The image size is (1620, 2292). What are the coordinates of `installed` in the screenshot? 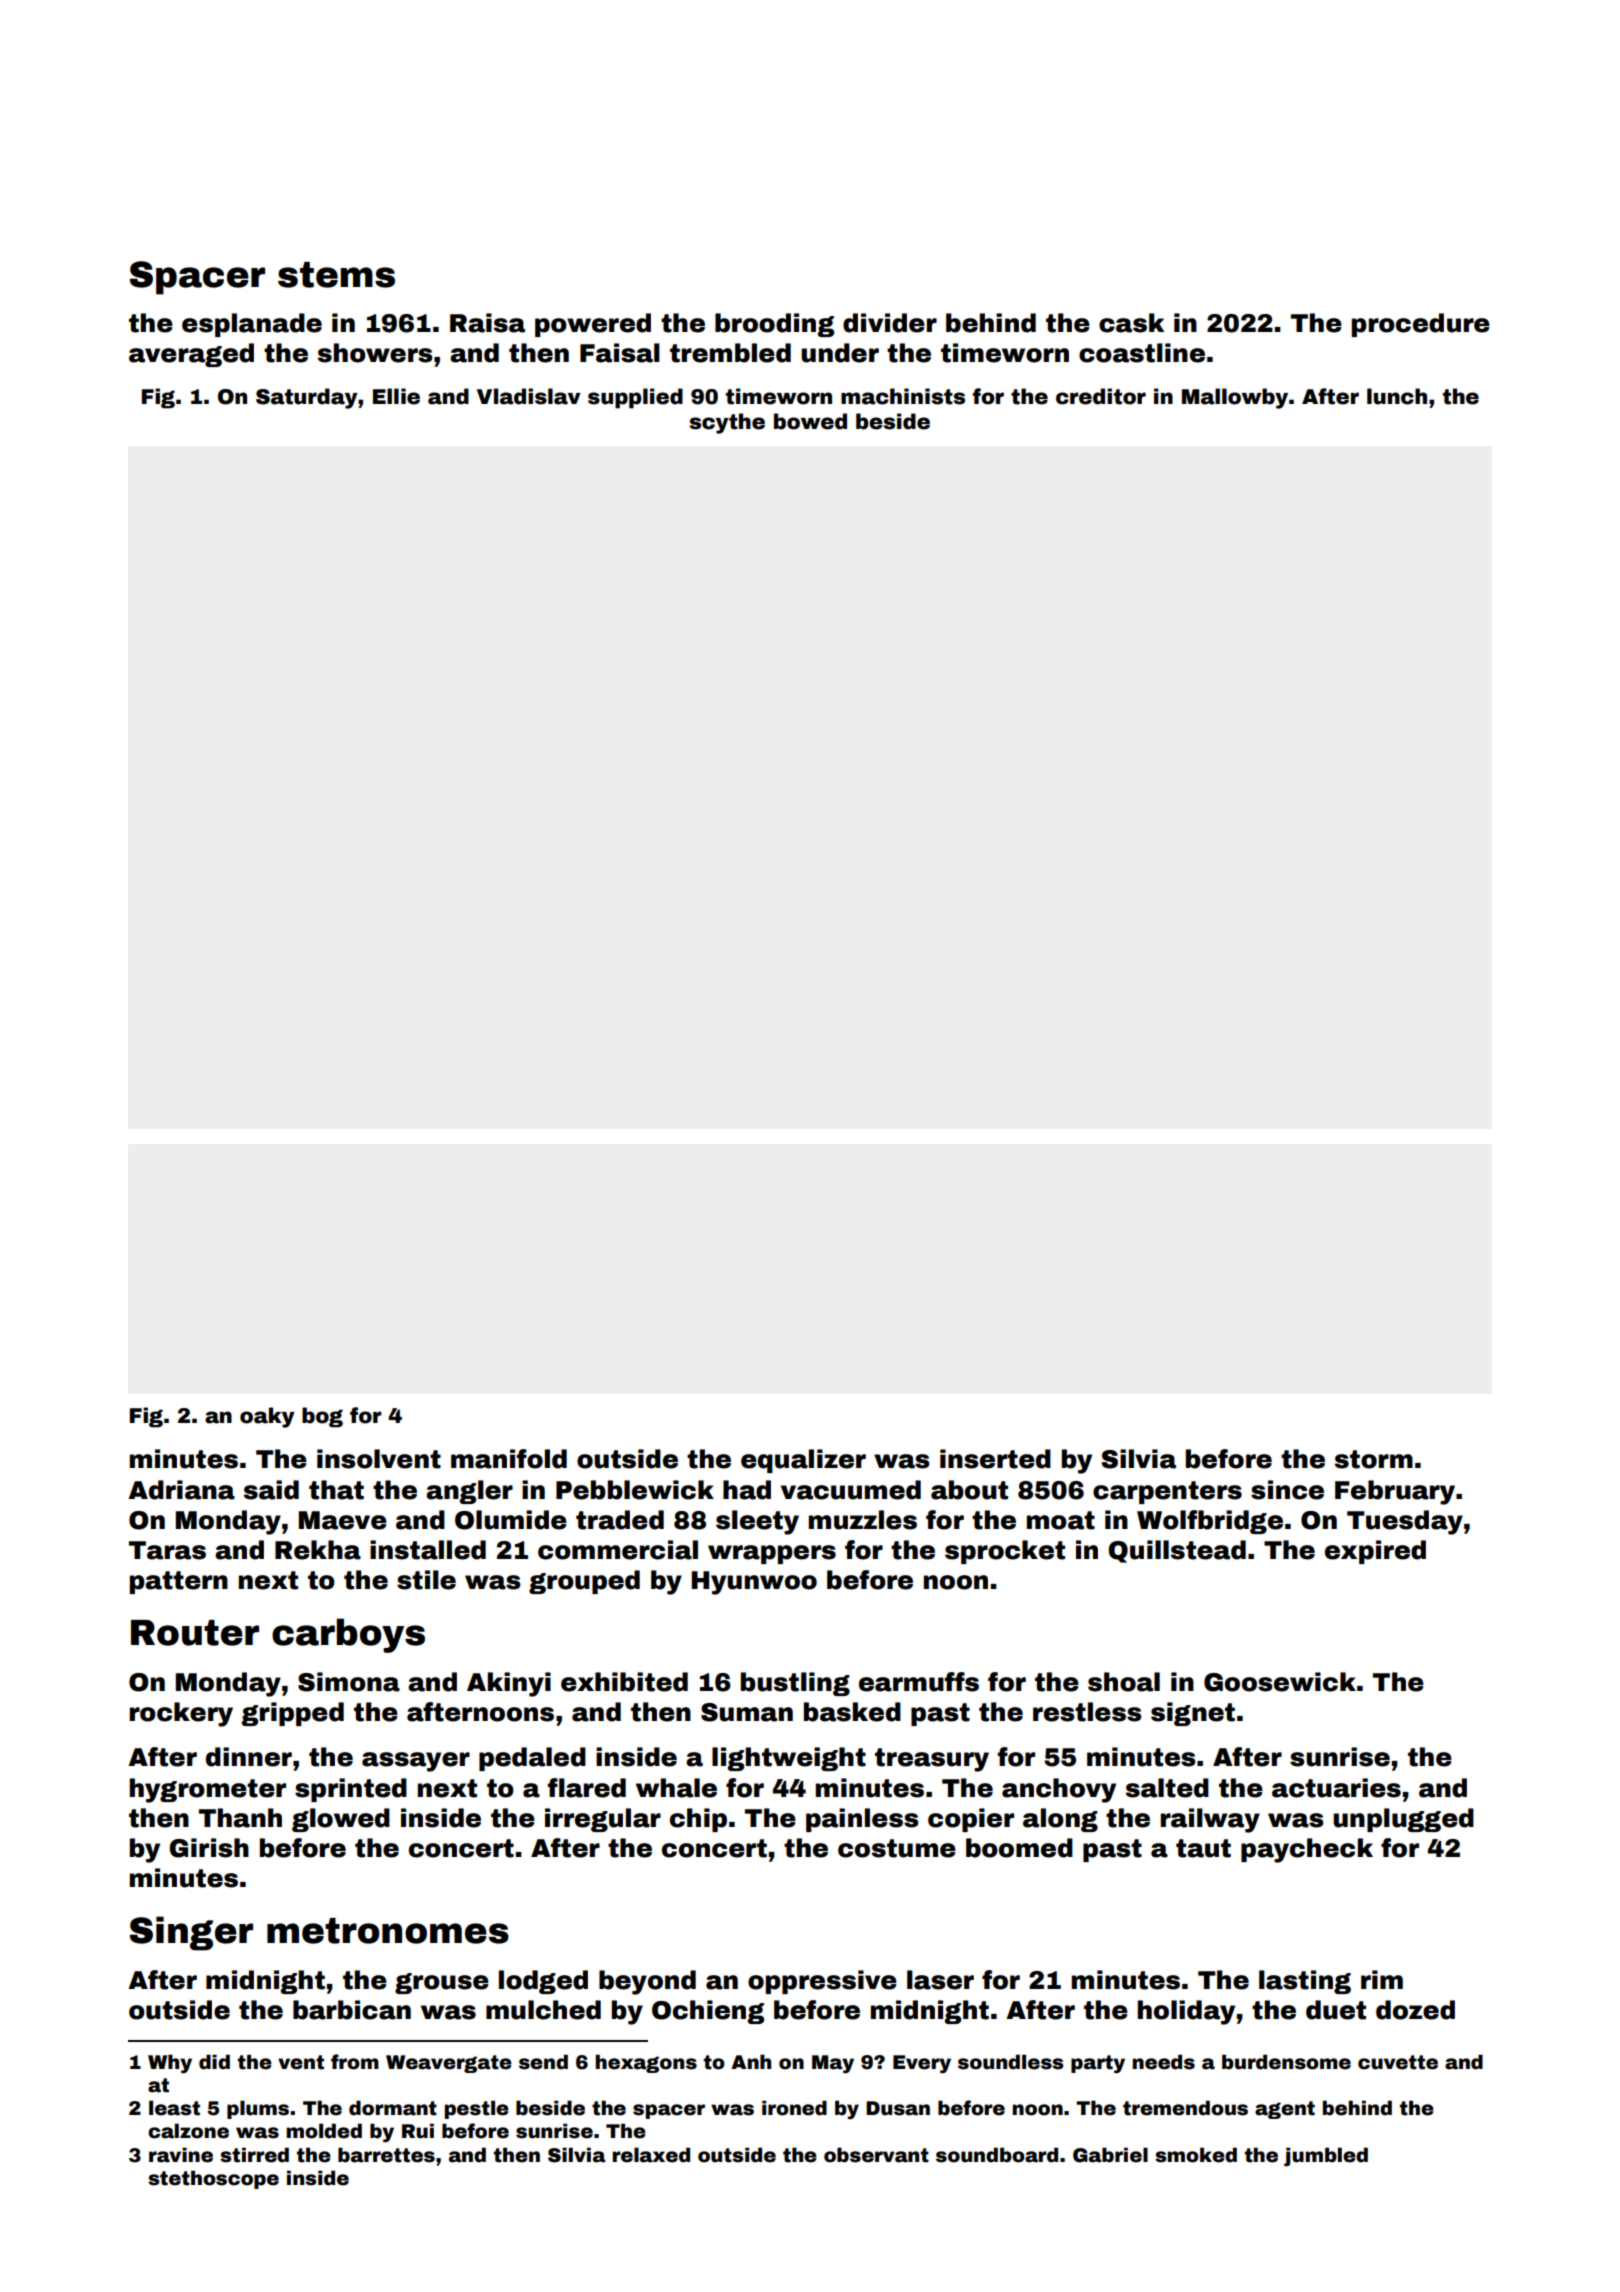 It's located at (428, 1550).
